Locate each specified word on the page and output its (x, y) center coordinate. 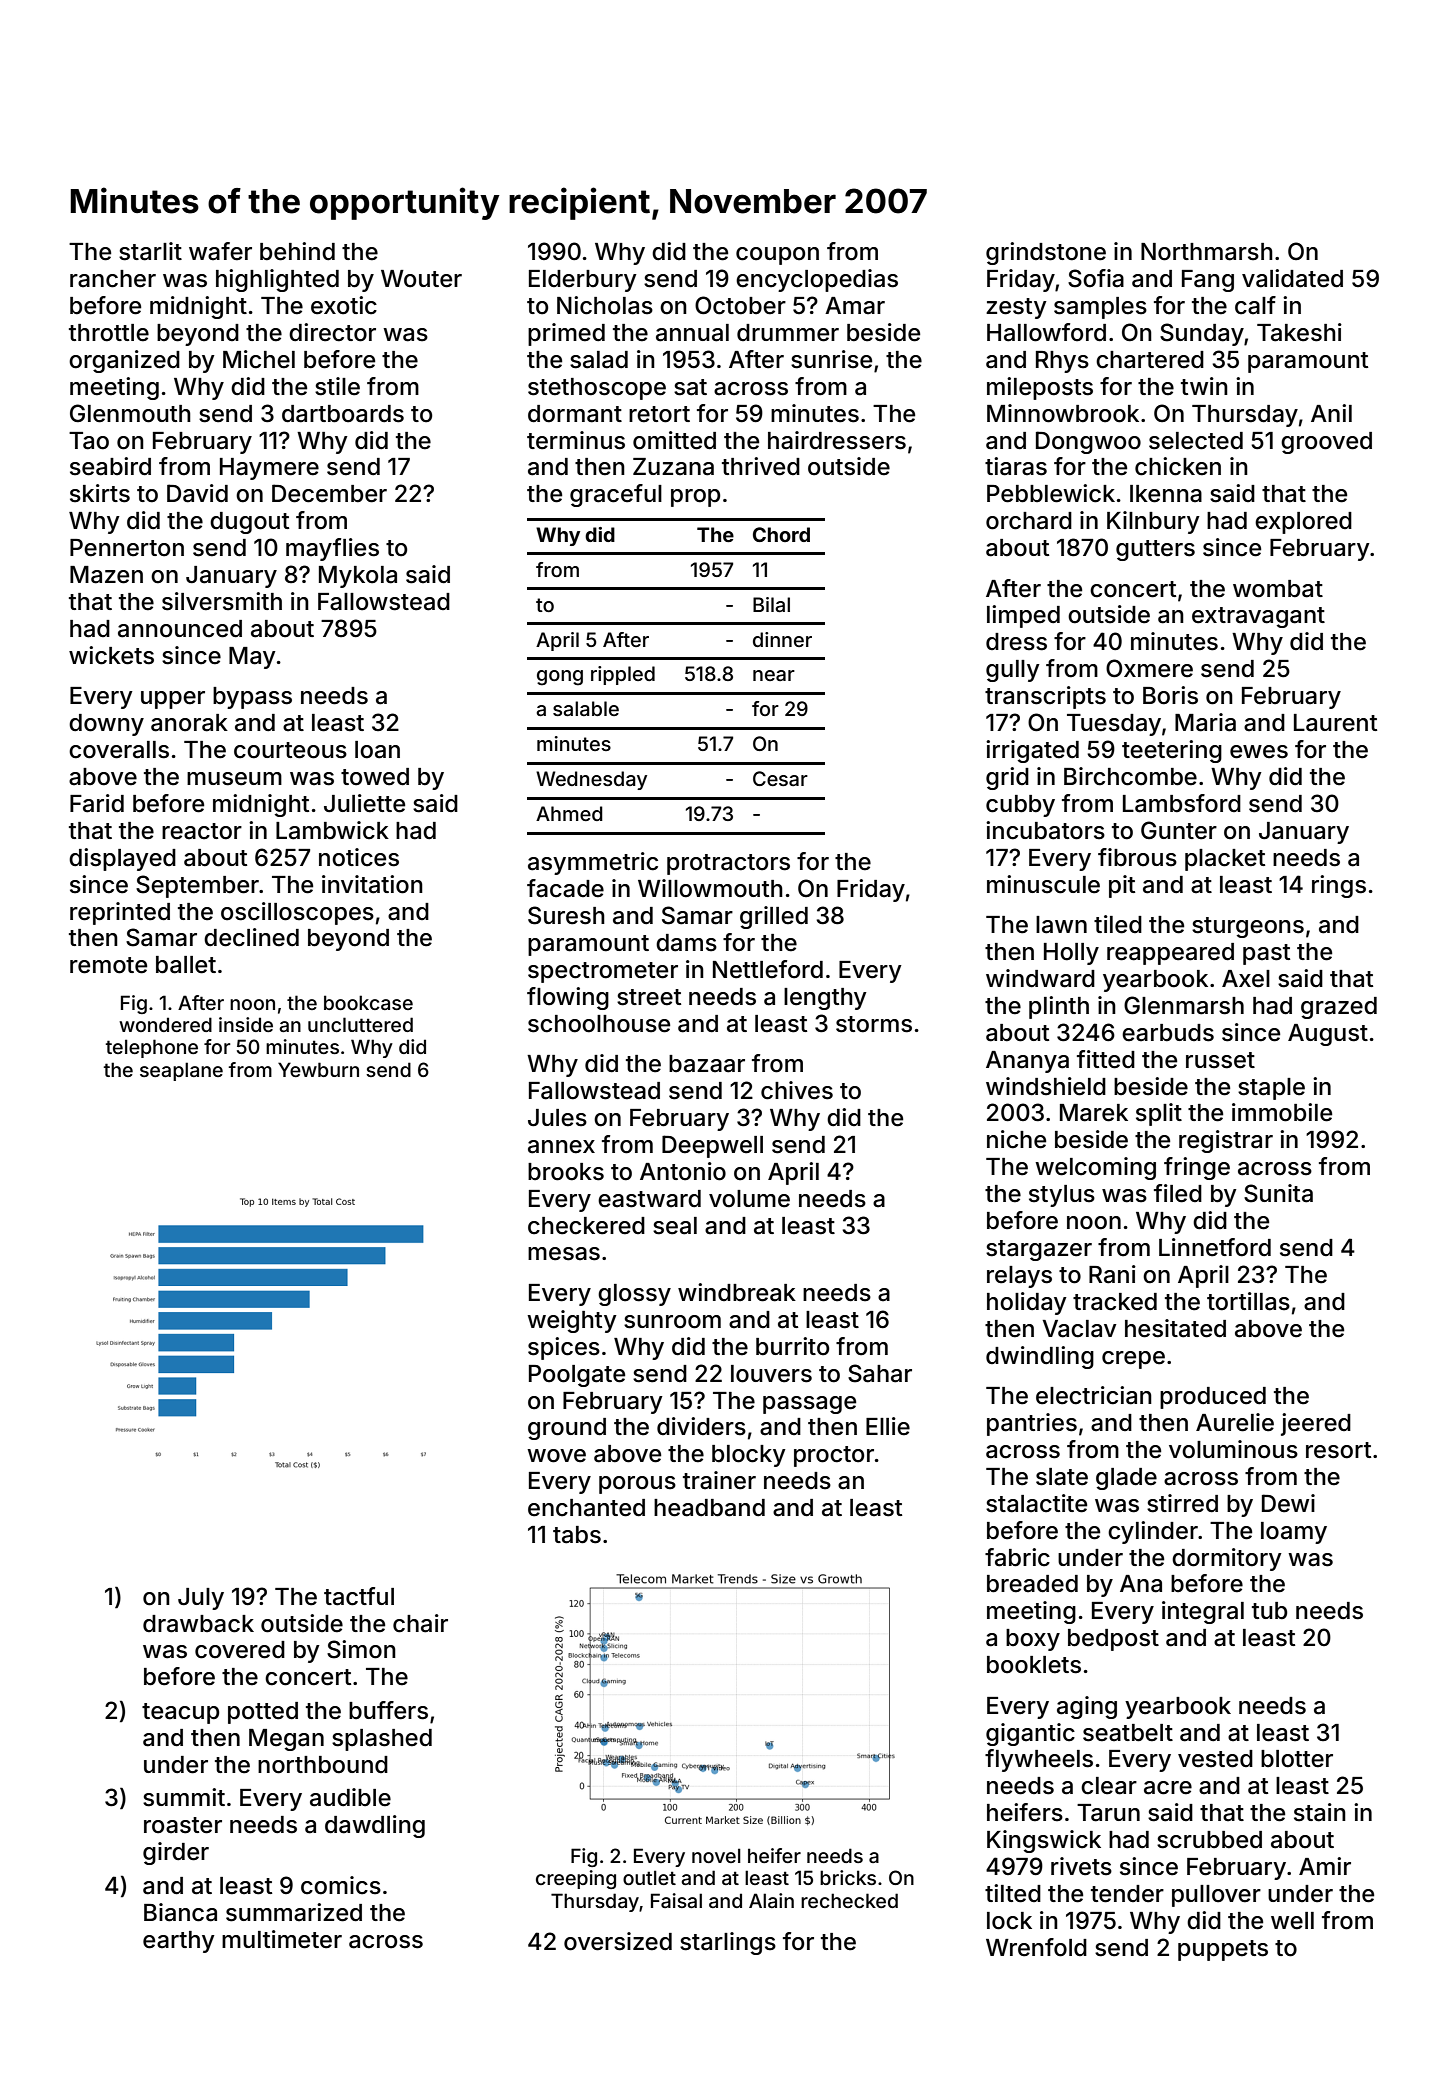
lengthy (825, 999)
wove (556, 1456)
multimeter (282, 1939)
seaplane (181, 1071)
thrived (761, 466)
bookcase (368, 1002)
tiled (1118, 924)
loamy (1294, 1533)
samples (1100, 308)
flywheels (1039, 1760)
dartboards (343, 414)
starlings (728, 1943)
